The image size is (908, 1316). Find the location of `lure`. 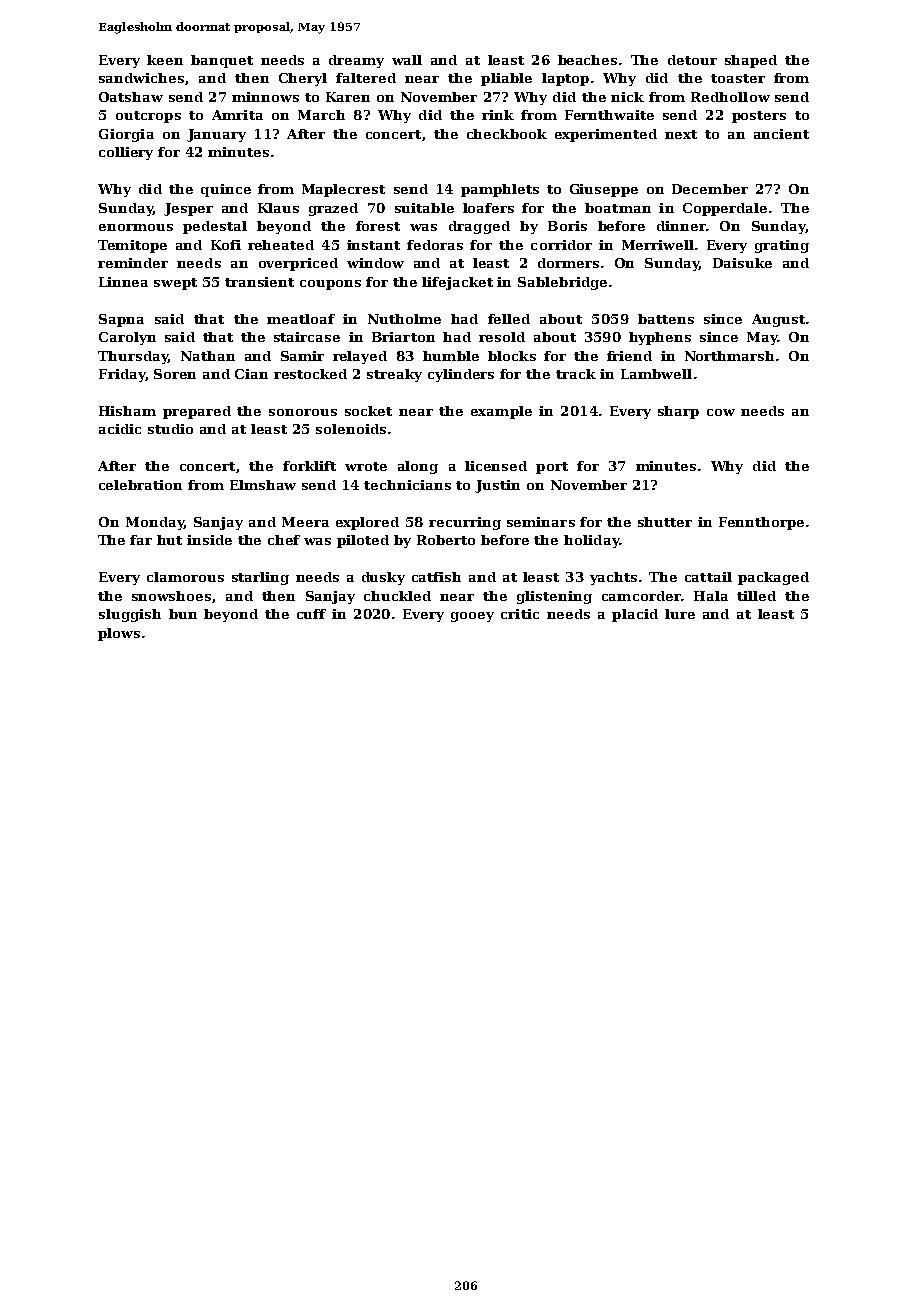

lure is located at coordinates (680, 614).
